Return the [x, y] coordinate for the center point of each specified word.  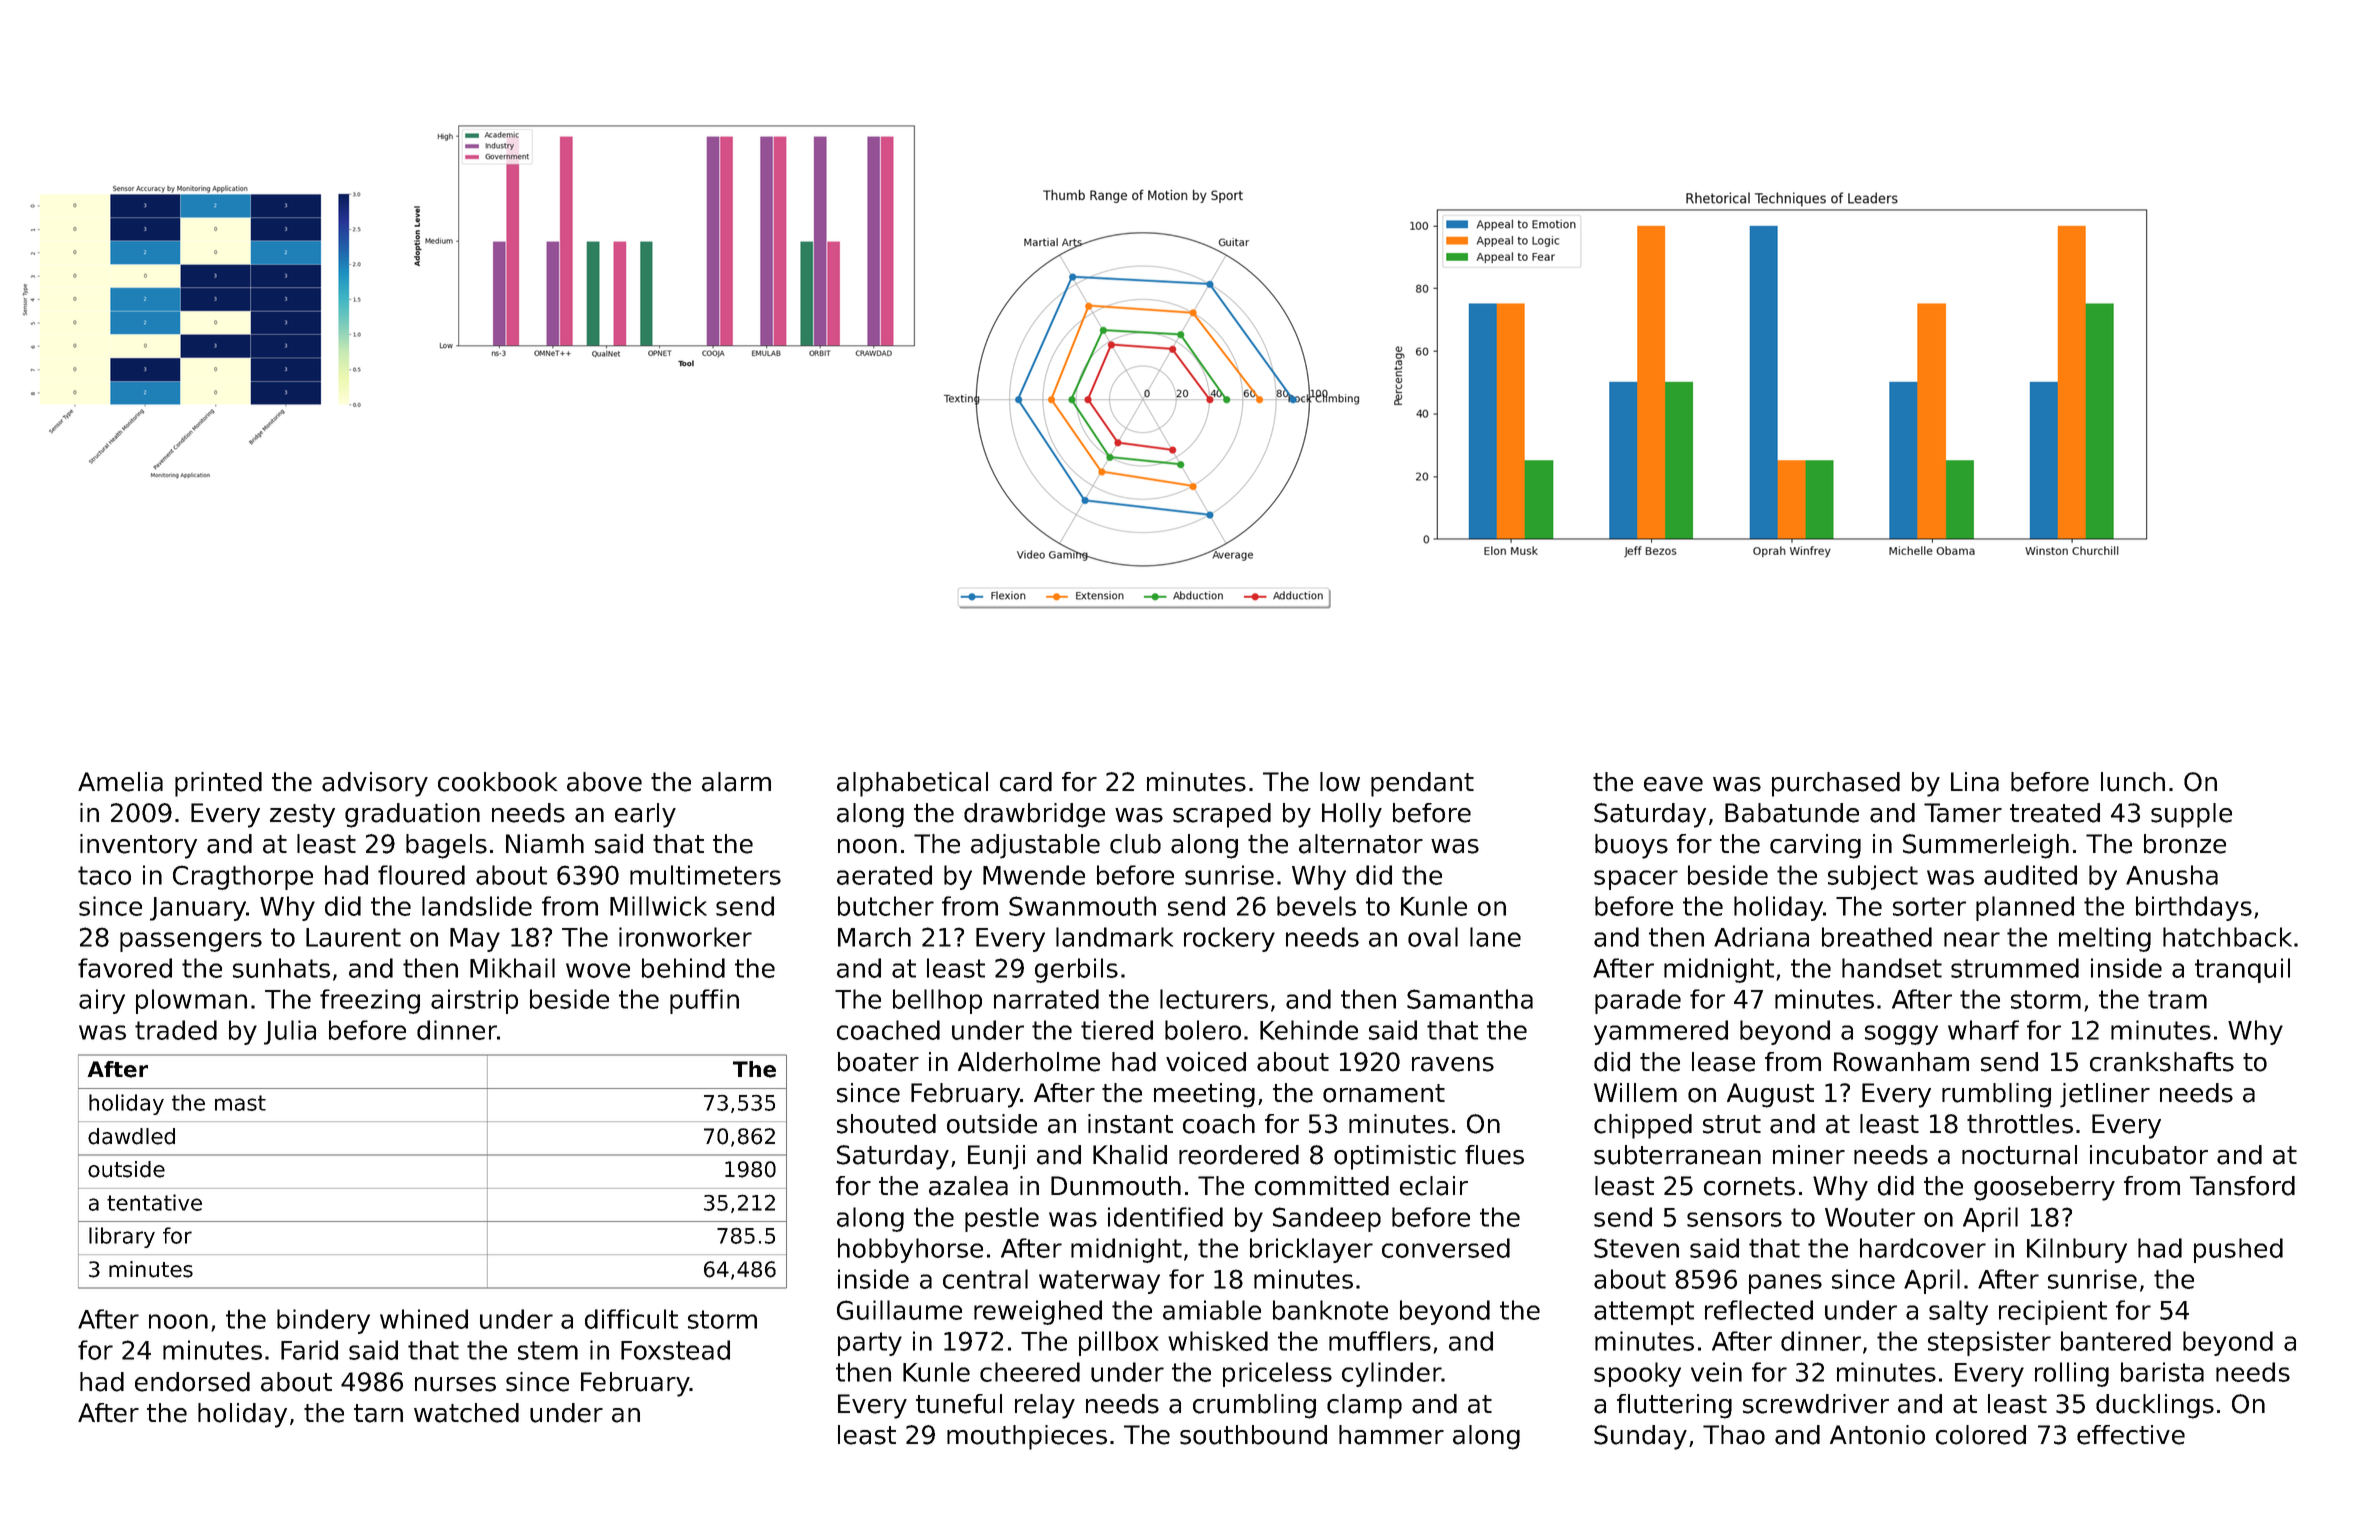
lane [1495, 937]
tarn [378, 1413]
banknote [1330, 1310]
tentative [154, 1202]
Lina [1975, 782]
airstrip [474, 1001]
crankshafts [2162, 1062]
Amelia [120, 782]
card [1026, 782]
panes [1785, 1284]
